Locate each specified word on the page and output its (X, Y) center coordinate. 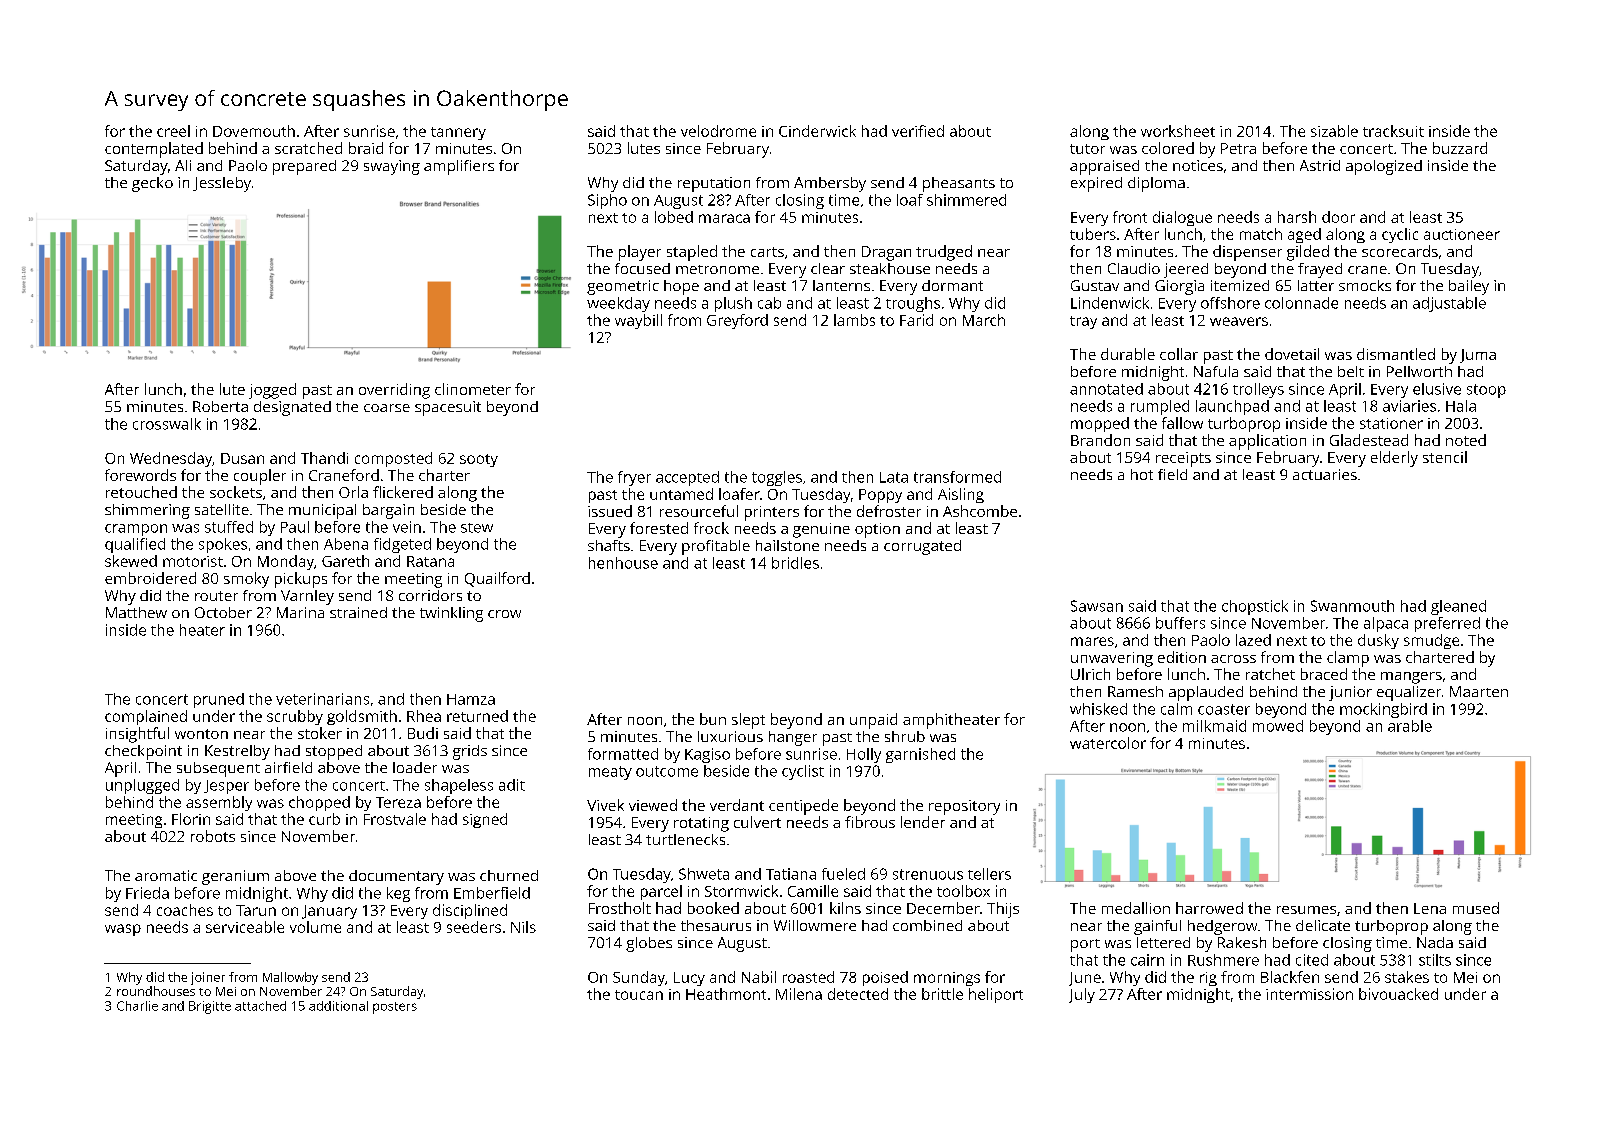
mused (1476, 908)
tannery (458, 133)
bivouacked (1398, 994)
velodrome (718, 131)
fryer (634, 478)
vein (407, 527)
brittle (942, 994)
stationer (1391, 423)
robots (213, 836)
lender (923, 822)
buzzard (1460, 148)
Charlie (137, 1006)
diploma (1156, 184)
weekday (618, 304)
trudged (944, 253)
